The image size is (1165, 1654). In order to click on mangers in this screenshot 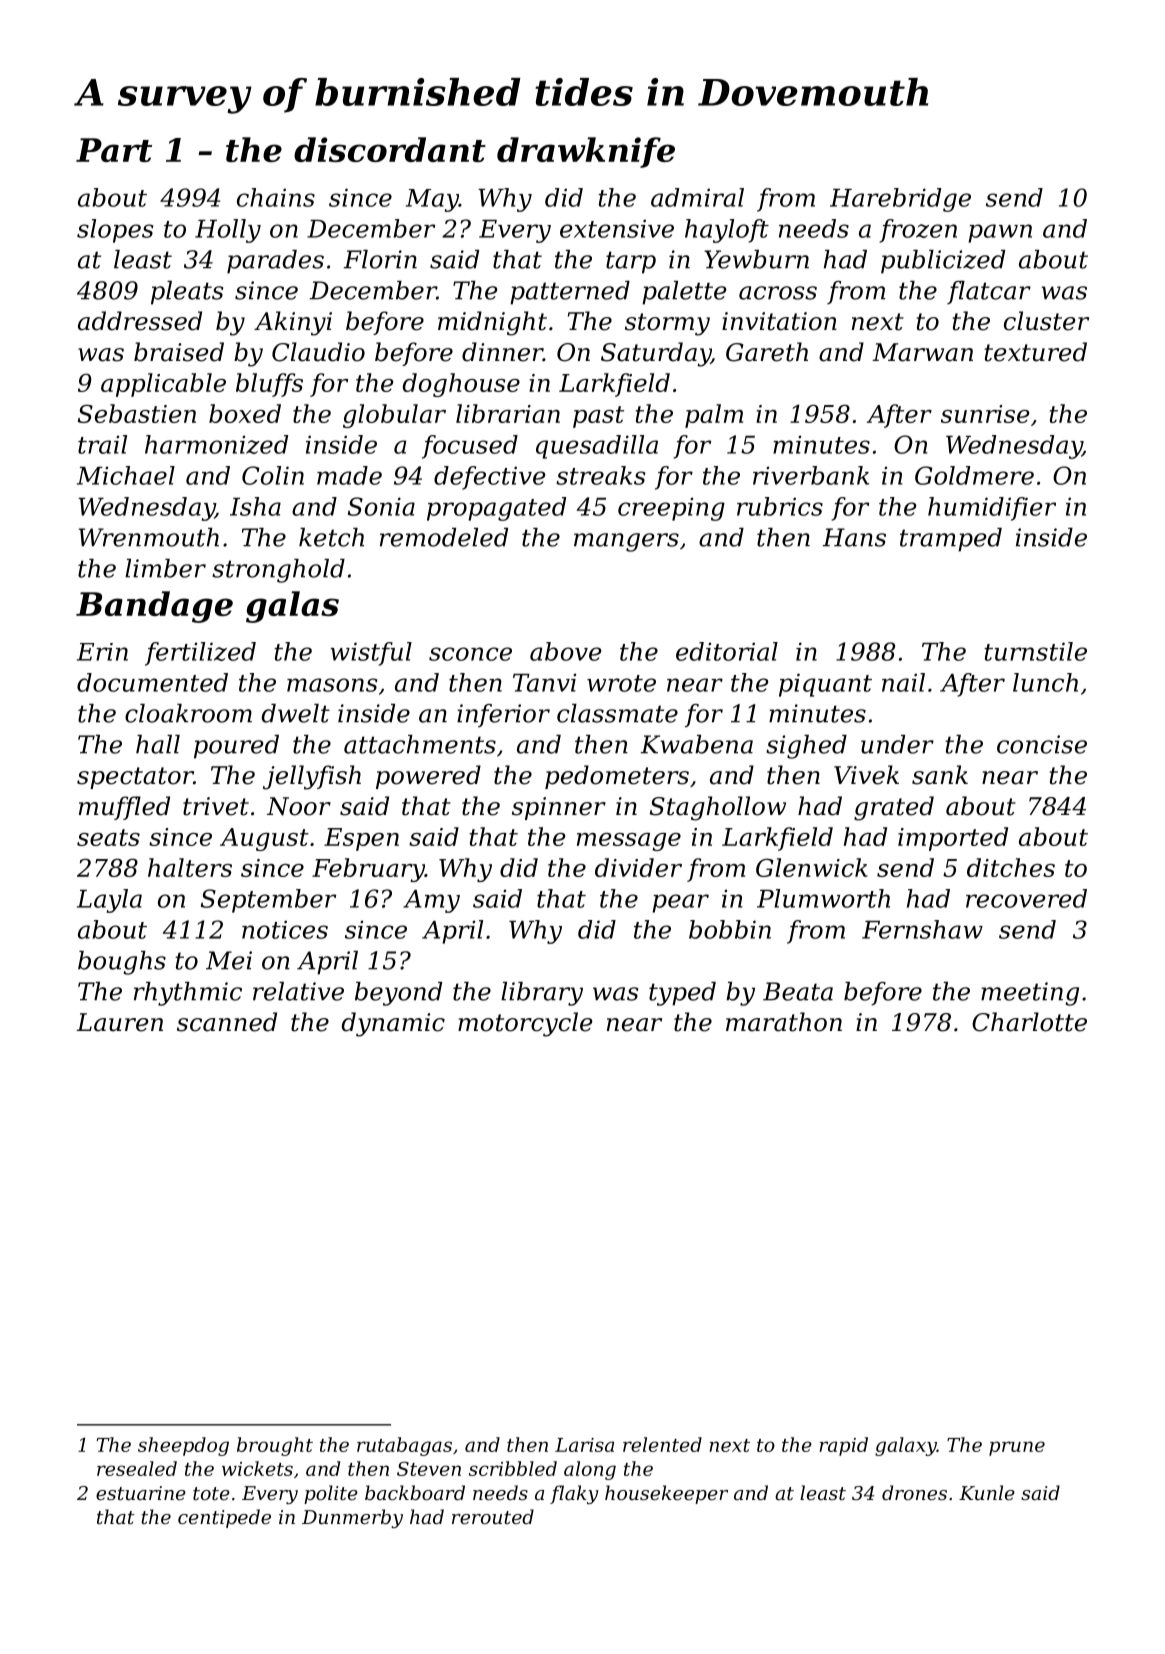, I will do `click(626, 542)`.
